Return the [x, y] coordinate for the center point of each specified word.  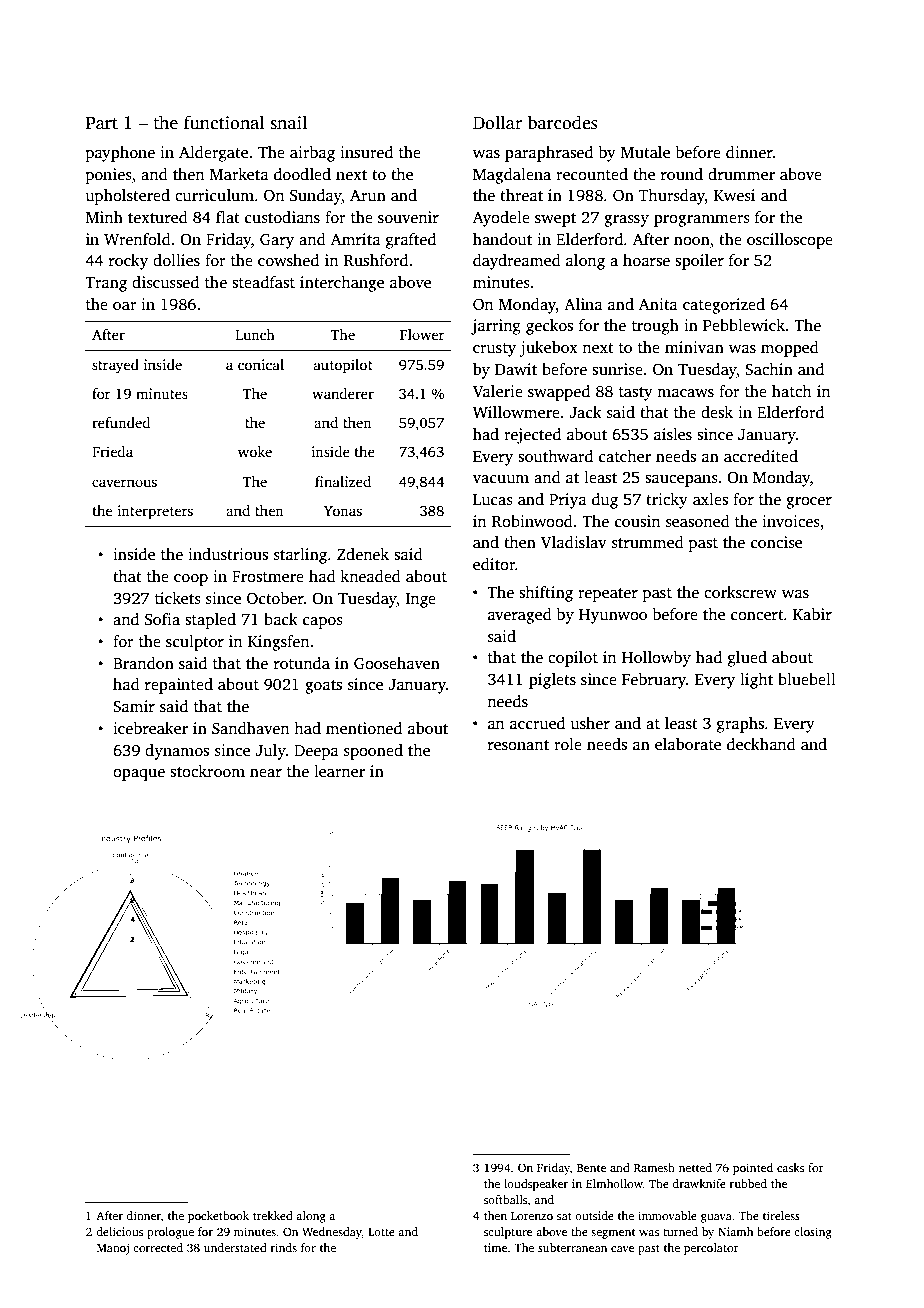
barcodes [562, 122]
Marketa [239, 174]
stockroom [207, 771]
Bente [591, 1168]
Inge [420, 600]
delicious [119, 1231]
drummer [741, 174]
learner [339, 771]
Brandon [143, 663]
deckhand [761, 744]
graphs [740, 725]
